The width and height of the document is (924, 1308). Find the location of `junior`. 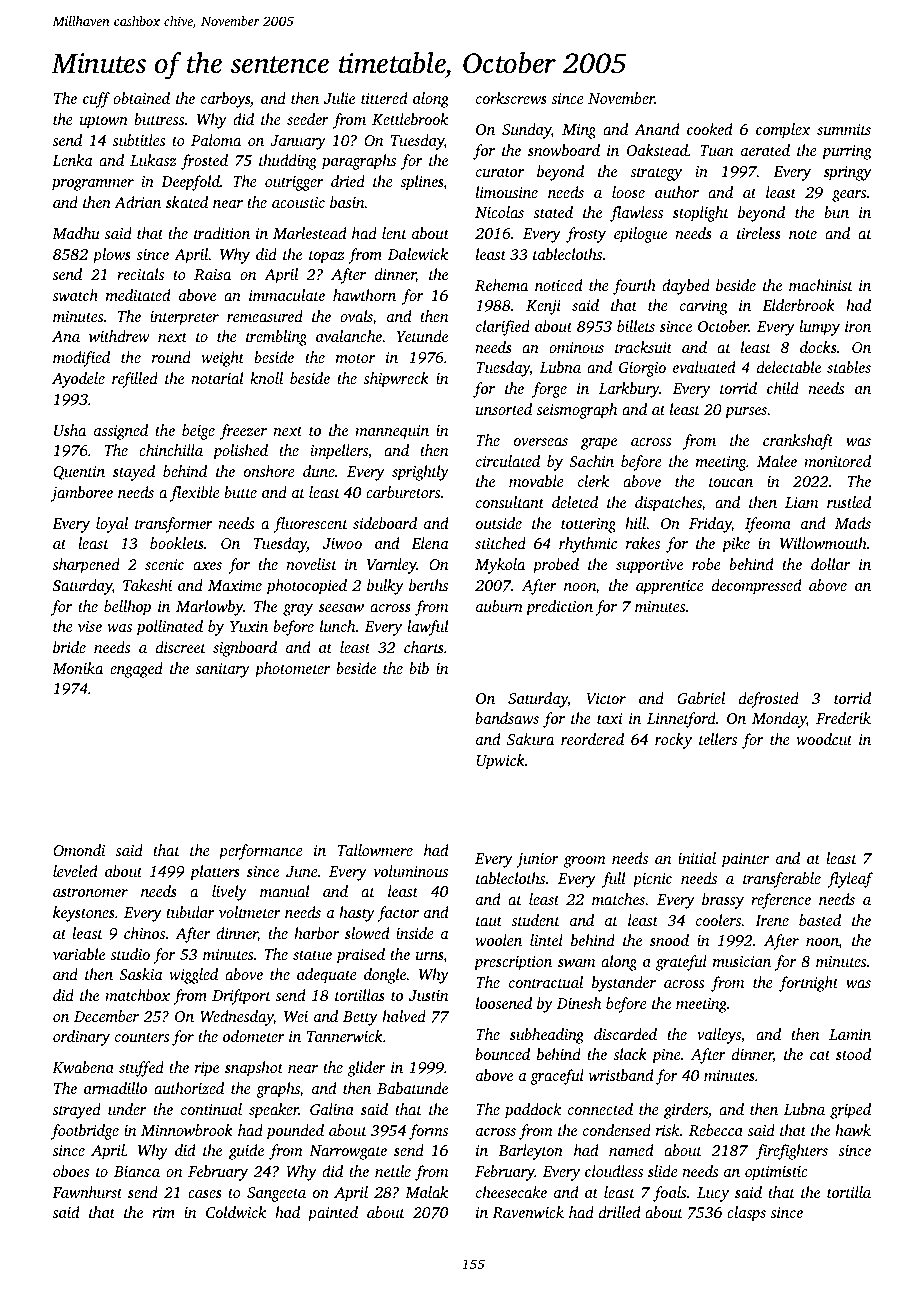

junior is located at coordinates (537, 860).
